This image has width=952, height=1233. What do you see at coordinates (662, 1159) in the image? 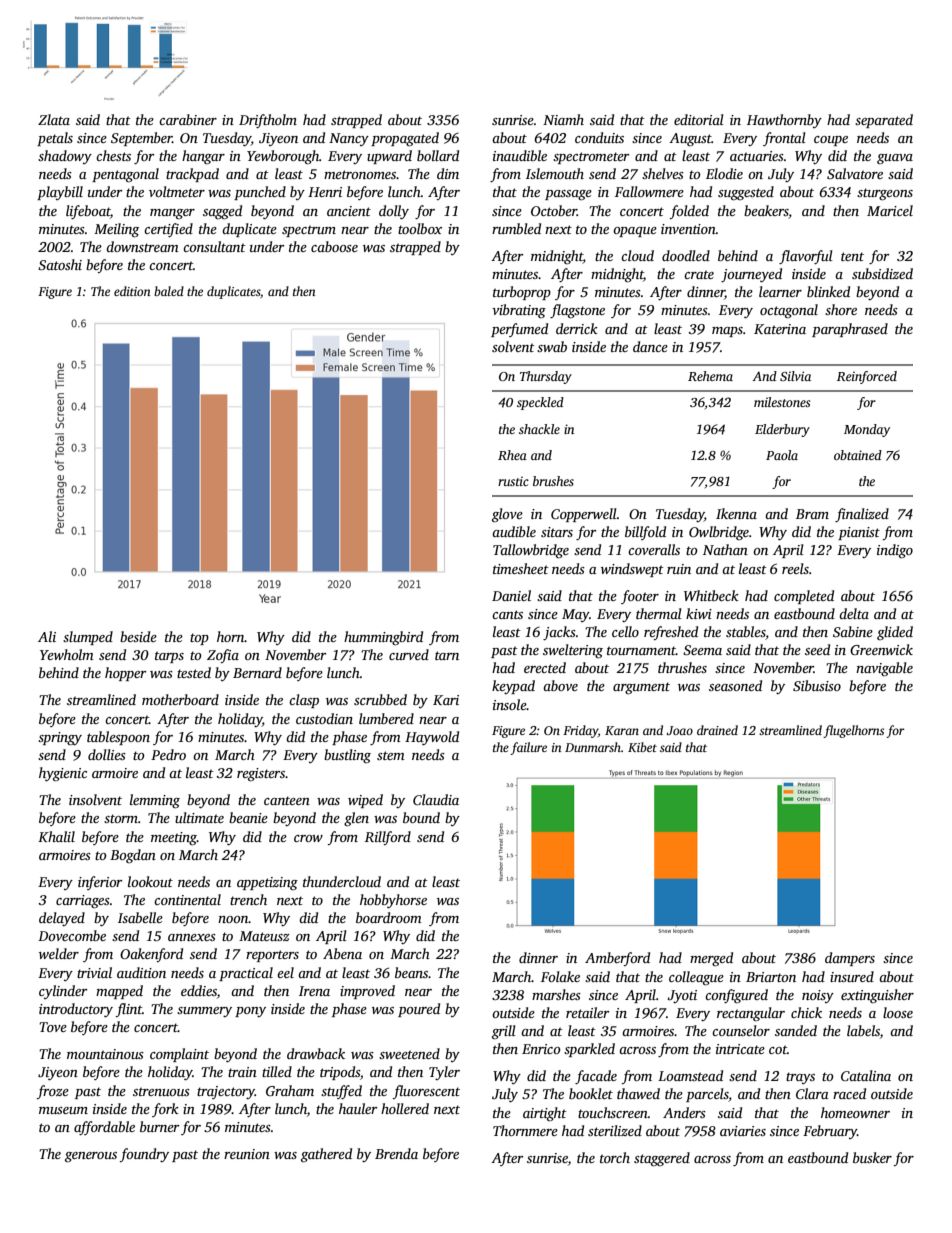
I see `staggered` at bounding box center [662, 1159].
